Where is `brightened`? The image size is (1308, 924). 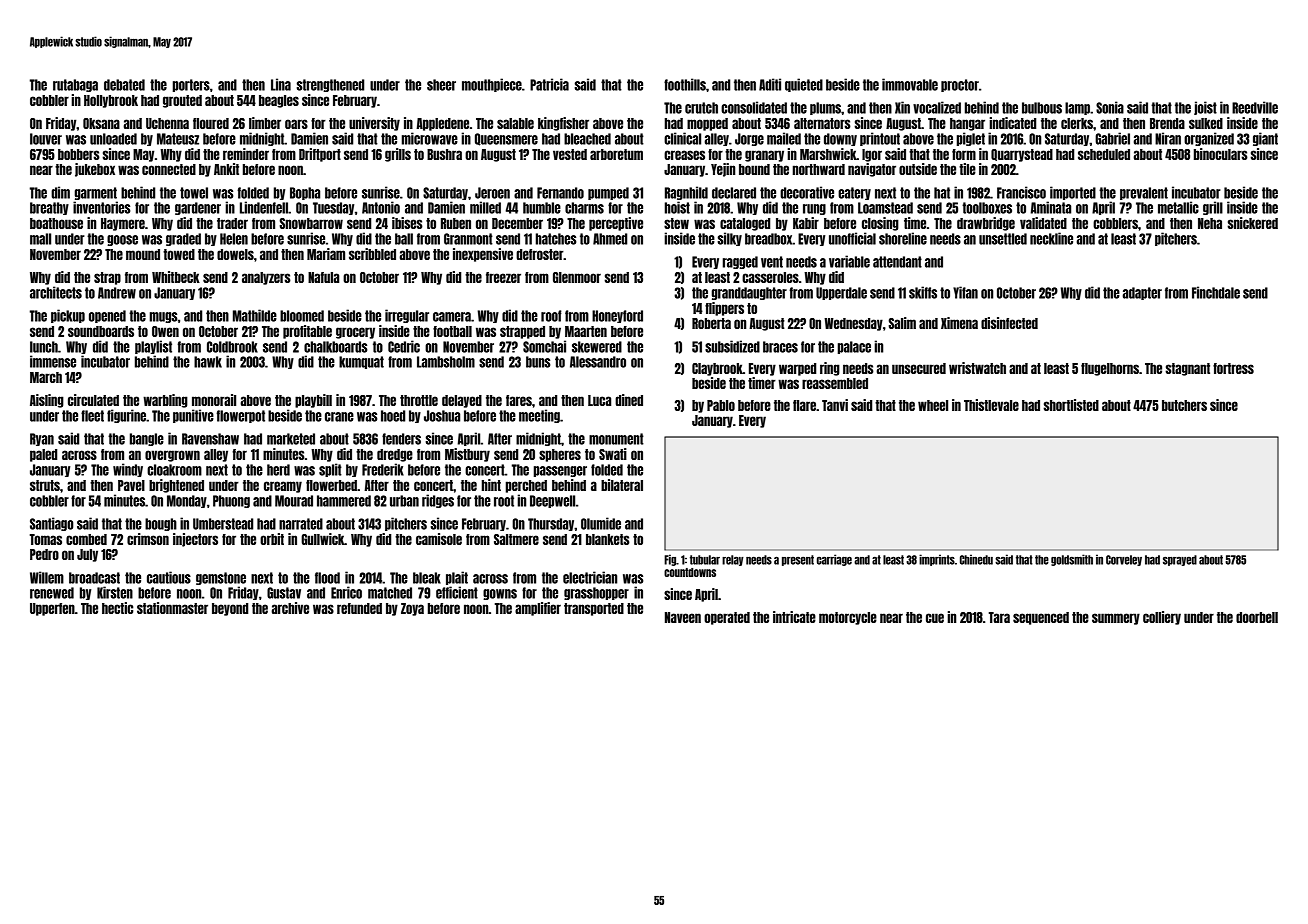
brightened is located at coordinates (176, 486).
